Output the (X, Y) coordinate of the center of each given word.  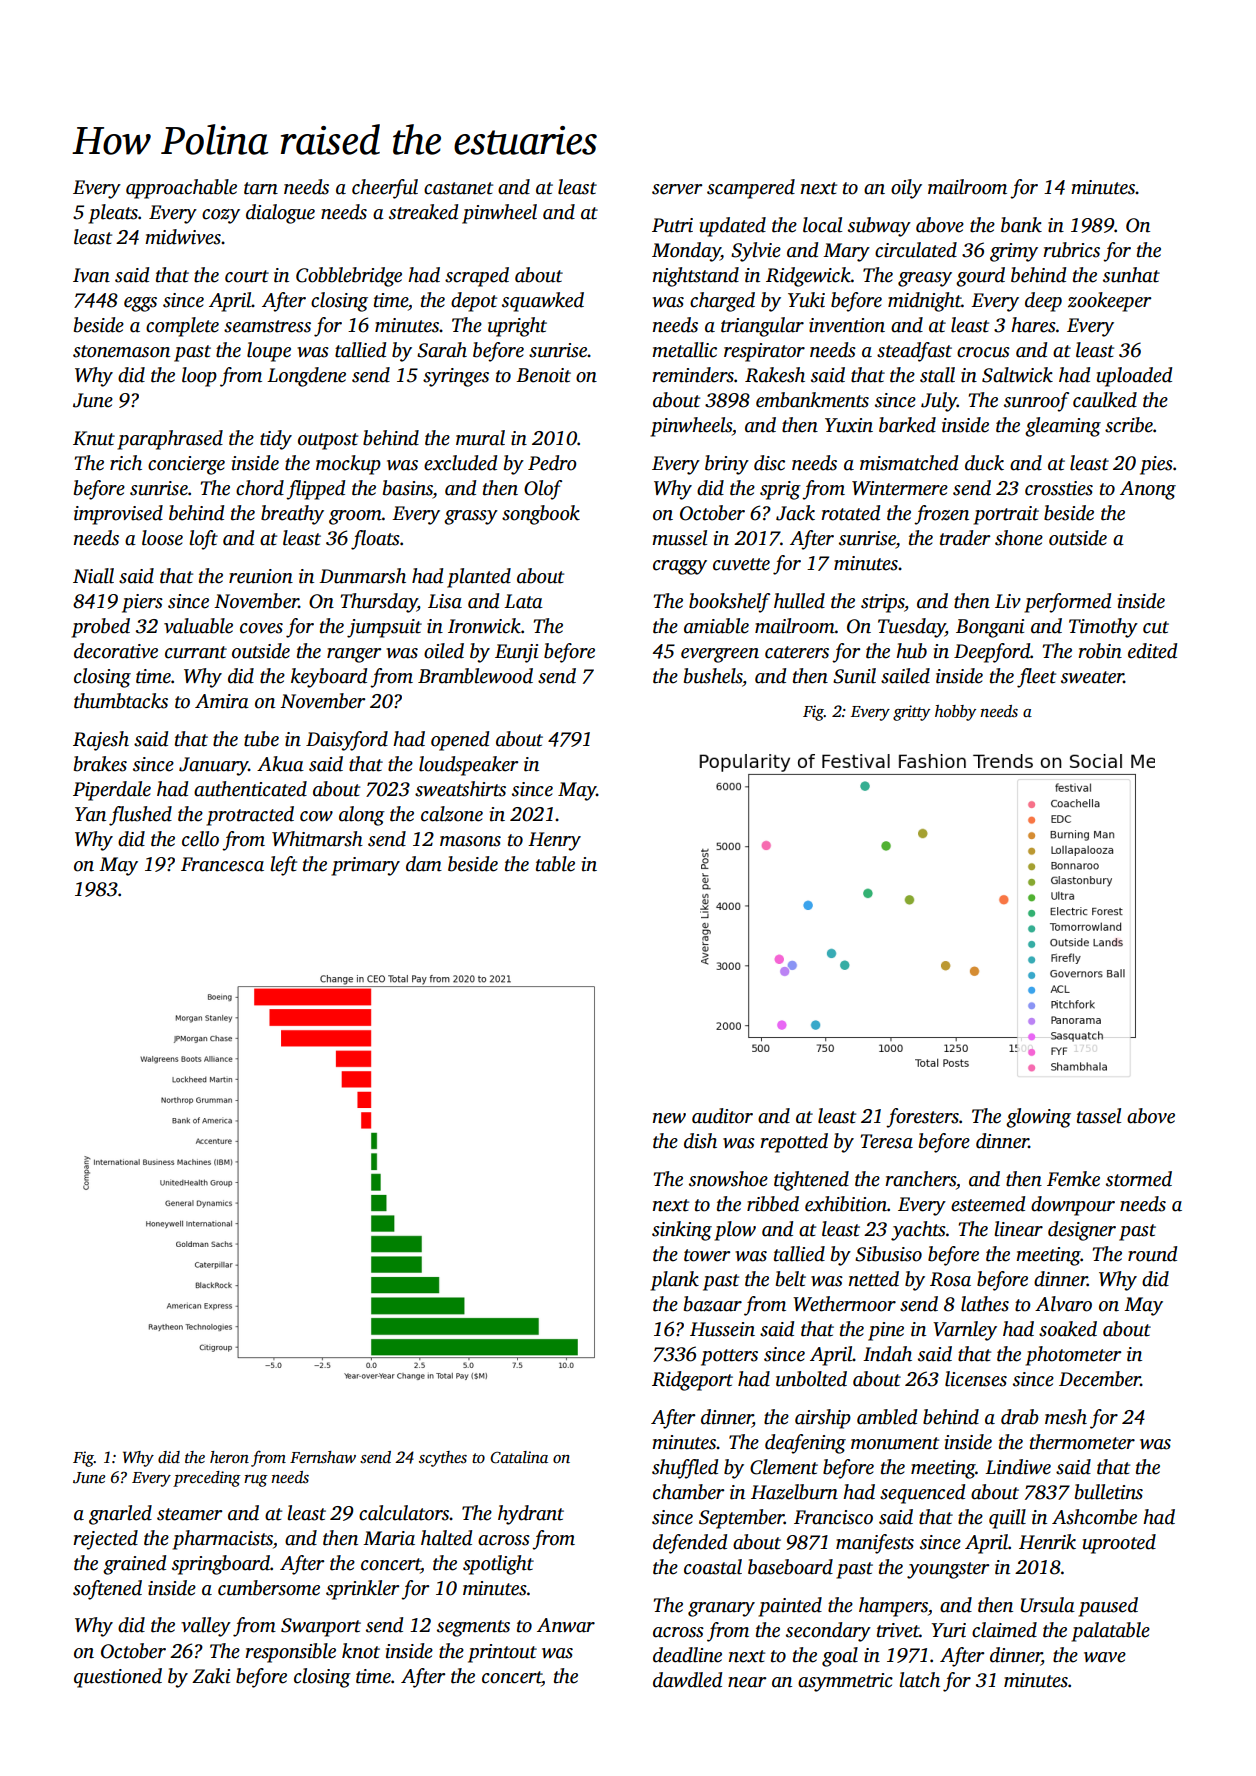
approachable (181, 189)
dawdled (687, 1680)
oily (906, 189)
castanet (458, 188)
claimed (1004, 1630)
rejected (105, 1540)
